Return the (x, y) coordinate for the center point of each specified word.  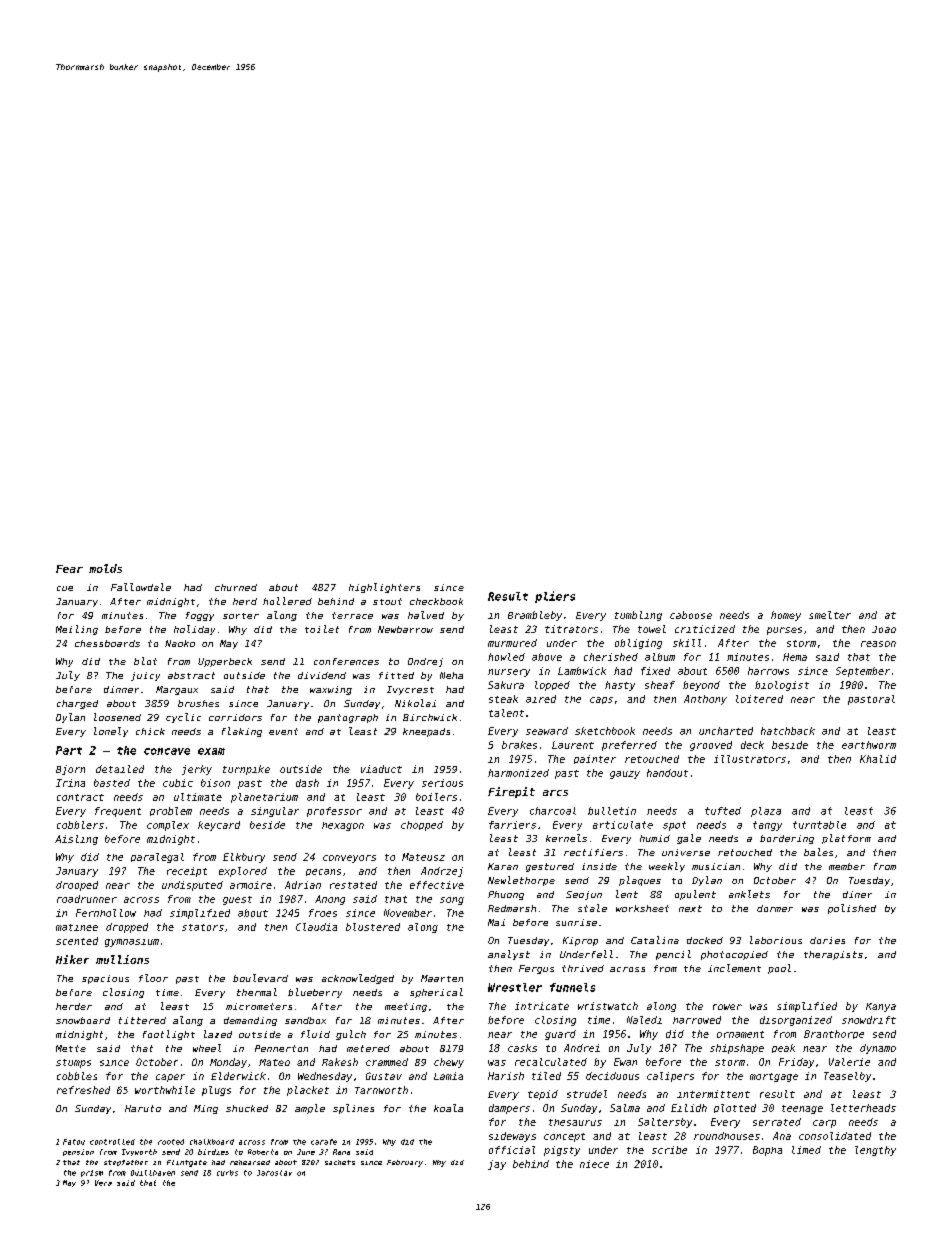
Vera (103, 1183)
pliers (555, 597)
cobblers (80, 825)
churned (236, 587)
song (452, 901)
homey (786, 616)
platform (846, 839)
